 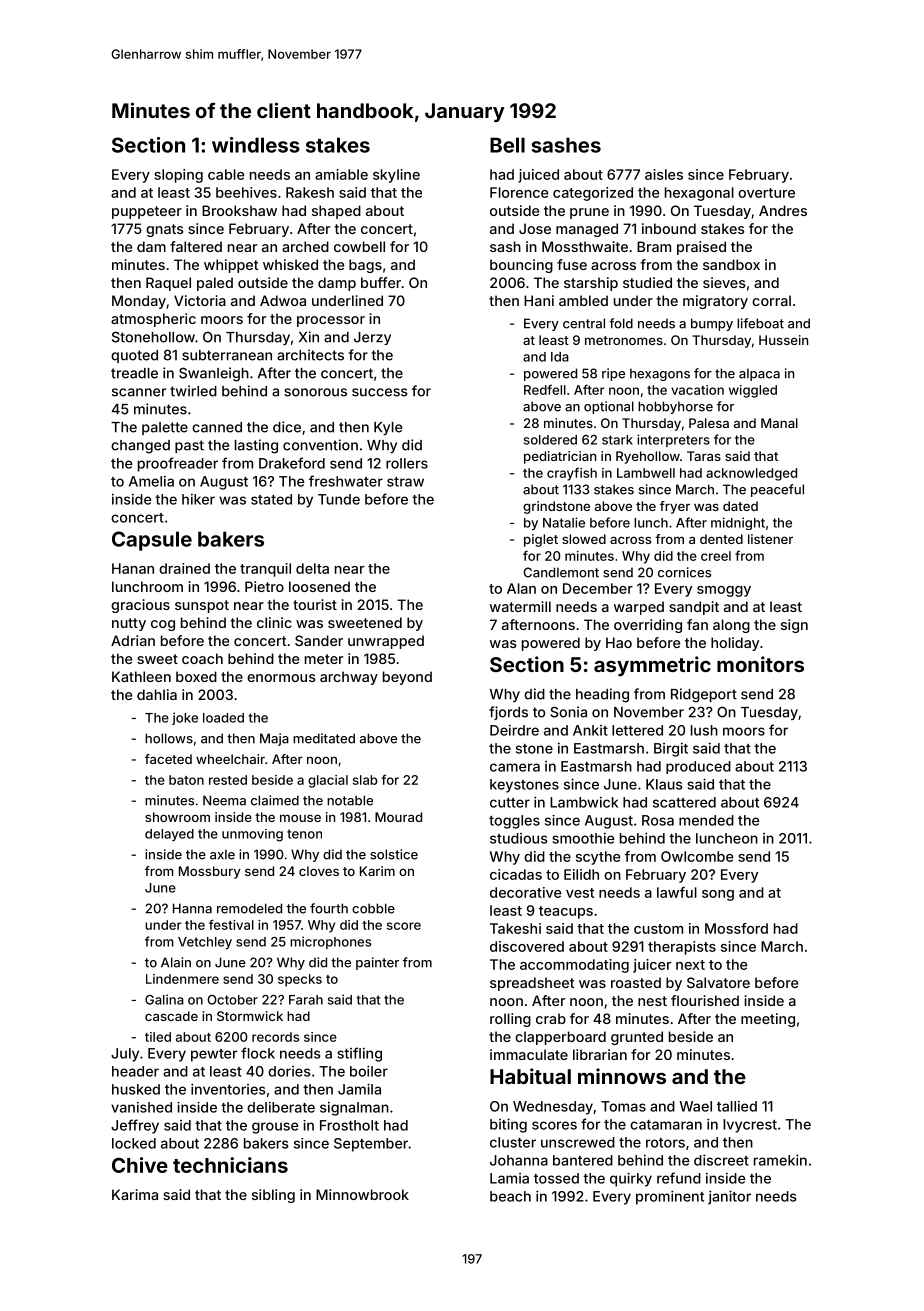 What do you see at coordinates (405, 482) in the screenshot?
I see `straw` at bounding box center [405, 482].
